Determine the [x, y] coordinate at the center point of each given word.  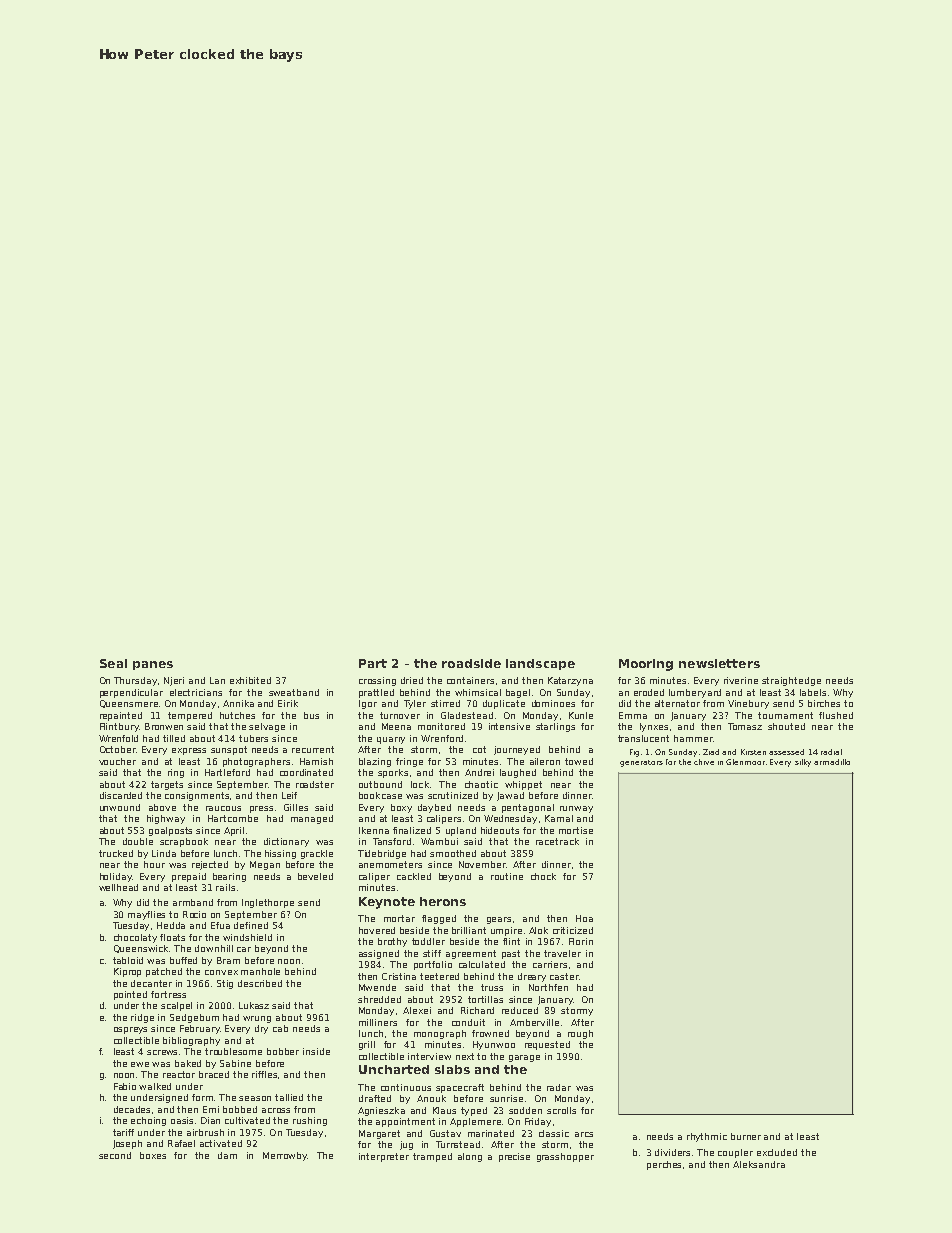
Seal [113, 663]
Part [373, 663]
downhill [214, 948]
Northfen [548, 987]
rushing [310, 1121]
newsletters [719, 663]
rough [580, 1034]
